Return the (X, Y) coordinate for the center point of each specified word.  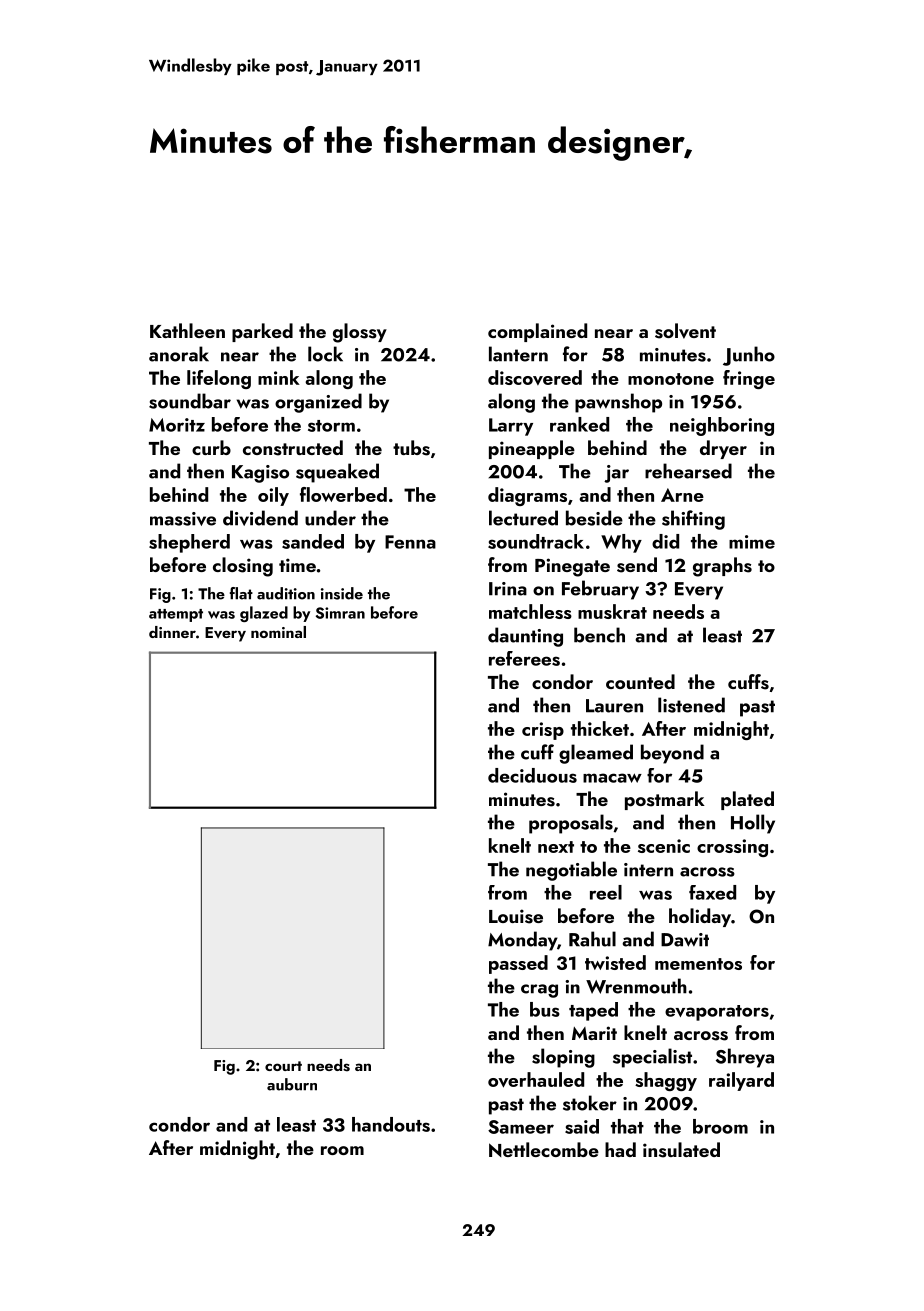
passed (518, 964)
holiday (700, 917)
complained (537, 332)
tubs (411, 448)
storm (331, 426)
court (283, 1066)
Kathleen (187, 330)
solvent (685, 331)
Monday (522, 941)
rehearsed (688, 471)
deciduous (532, 775)
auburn (292, 1084)
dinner (172, 632)
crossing (732, 848)
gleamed (596, 754)
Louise (516, 916)
